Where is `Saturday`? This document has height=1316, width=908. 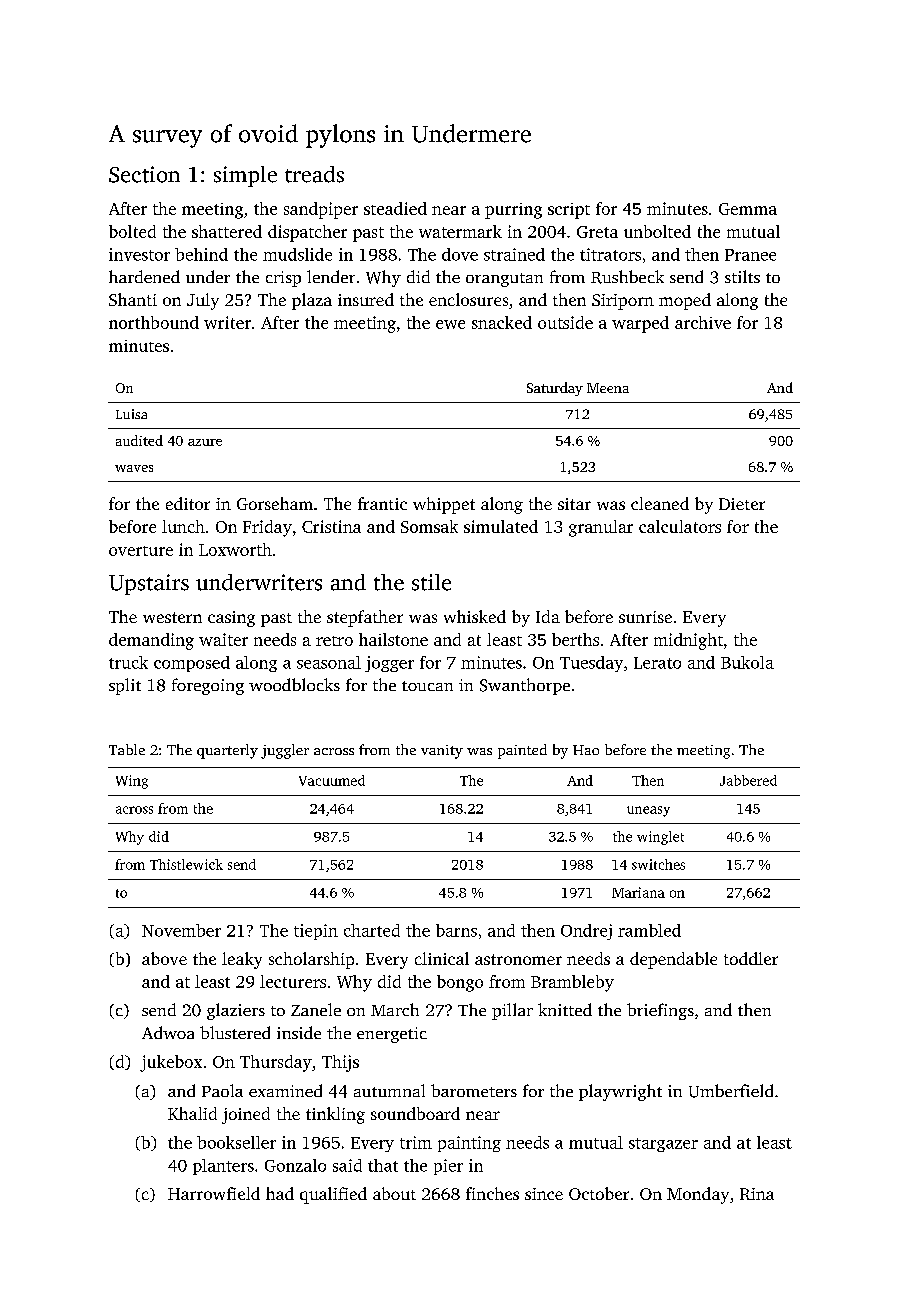 Saturday is located at coordinates (555, 389).
